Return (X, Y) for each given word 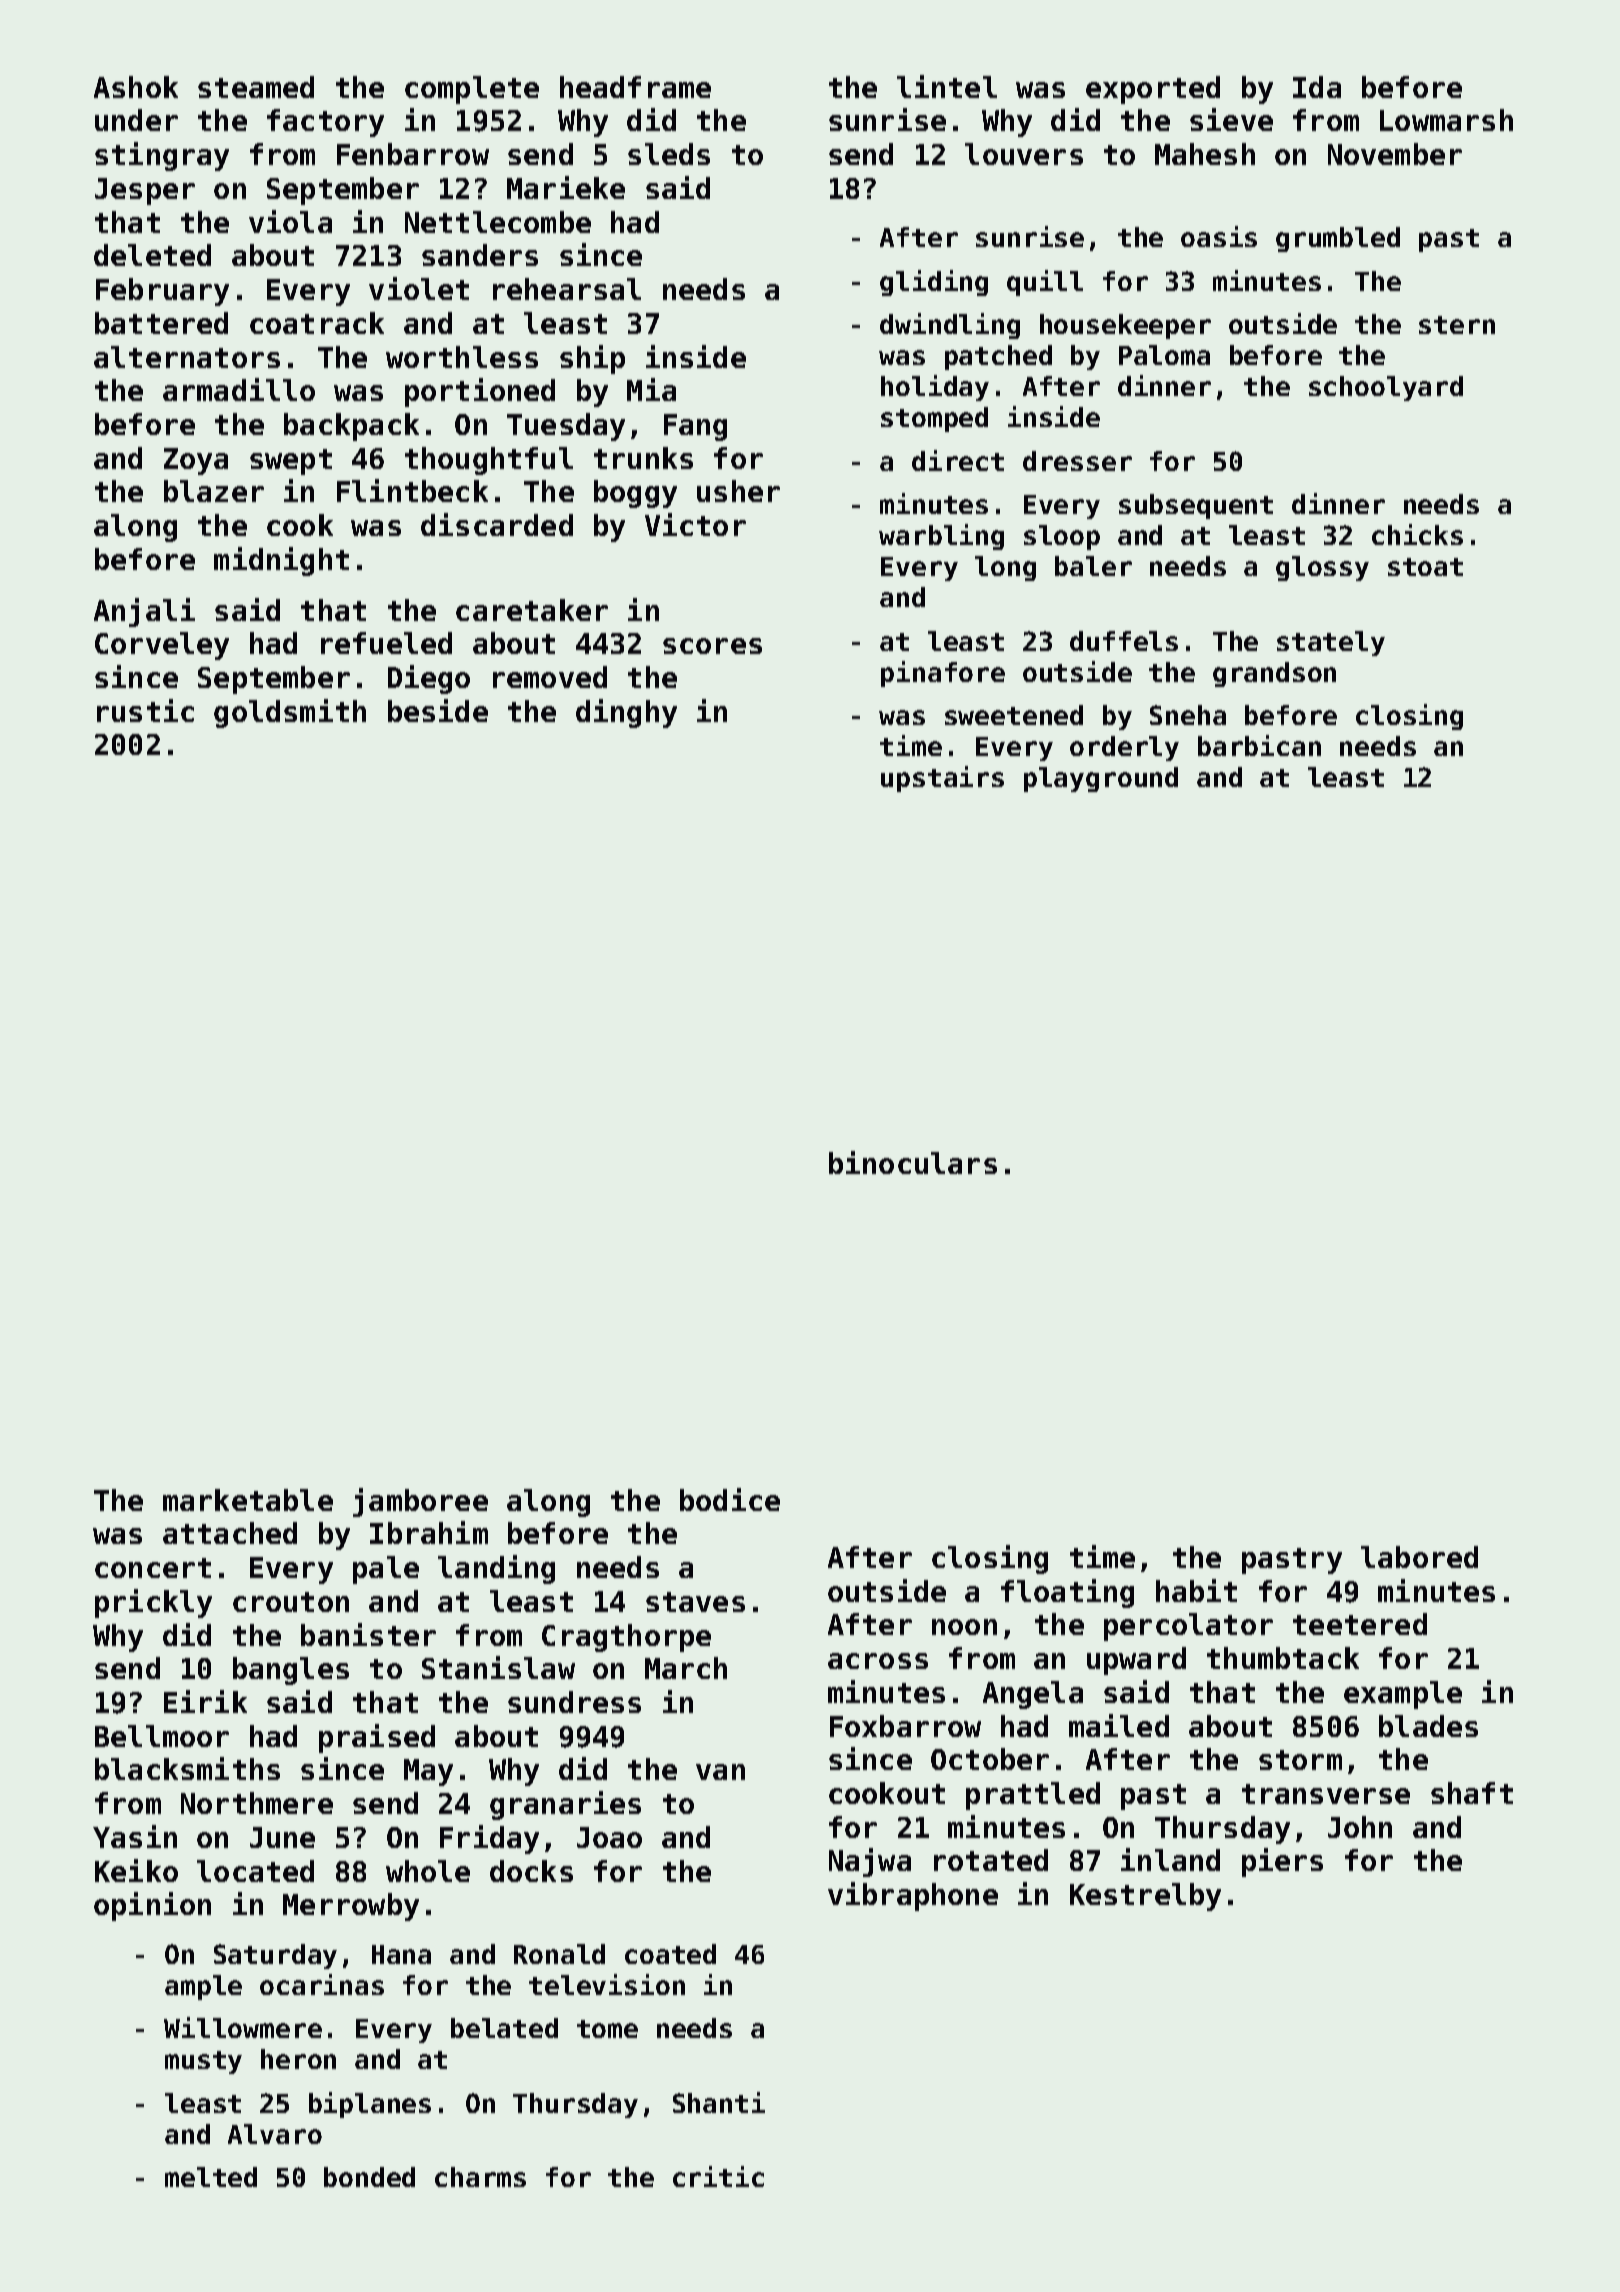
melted (211, 2177)
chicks (1417, 534)
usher (738, 491)
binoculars (913, 1162)
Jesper (145, 191)
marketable (248, 1500)
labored (1419, 1557)
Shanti (719, 2102)
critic (718, 2176)
